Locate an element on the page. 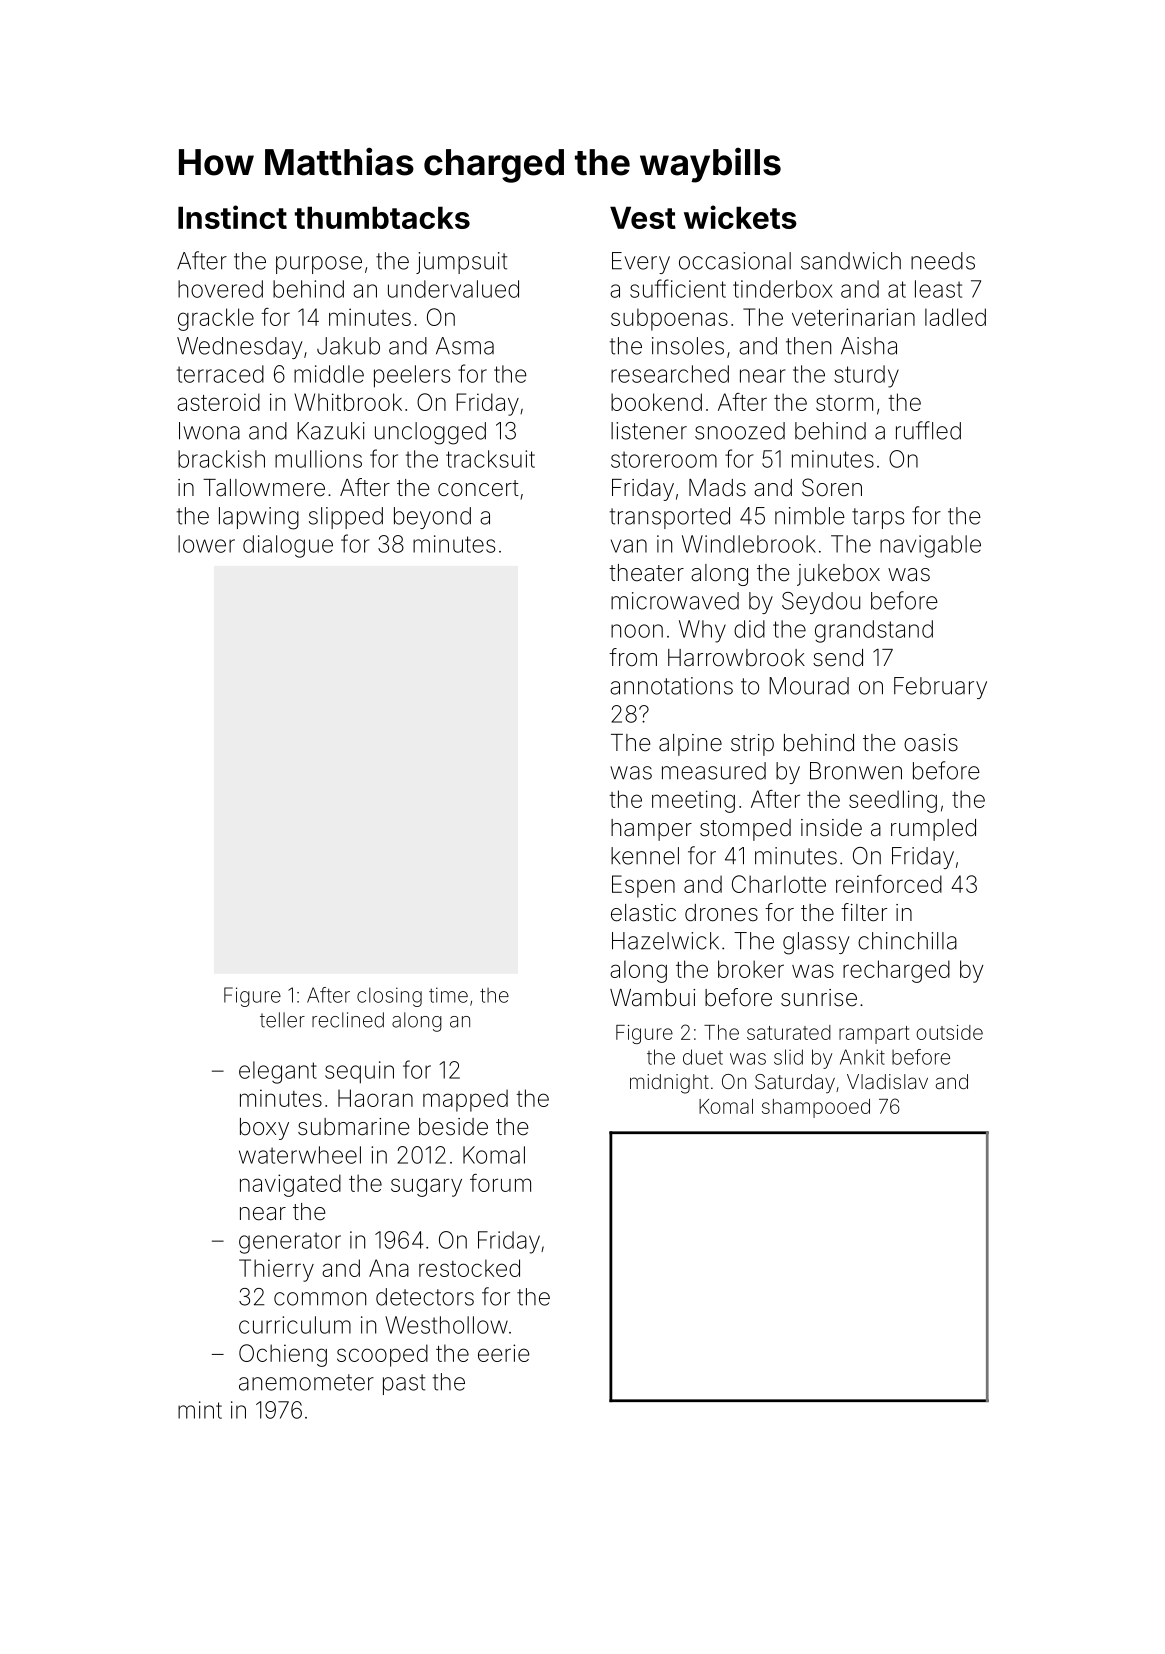  Wambui is located at coordinates (652, 998).
